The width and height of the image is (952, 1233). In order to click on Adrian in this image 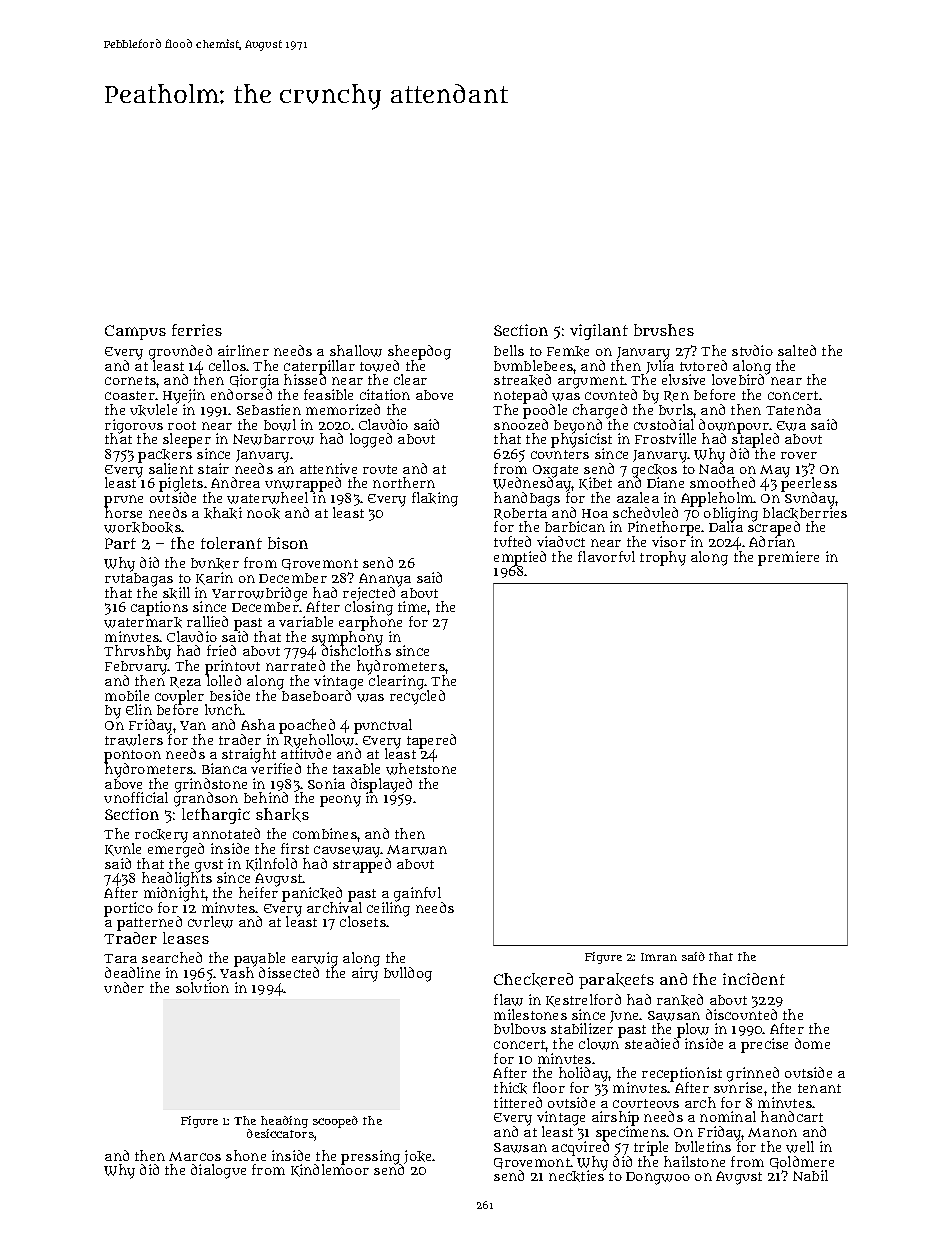, I will do `click(772, 541)`.
